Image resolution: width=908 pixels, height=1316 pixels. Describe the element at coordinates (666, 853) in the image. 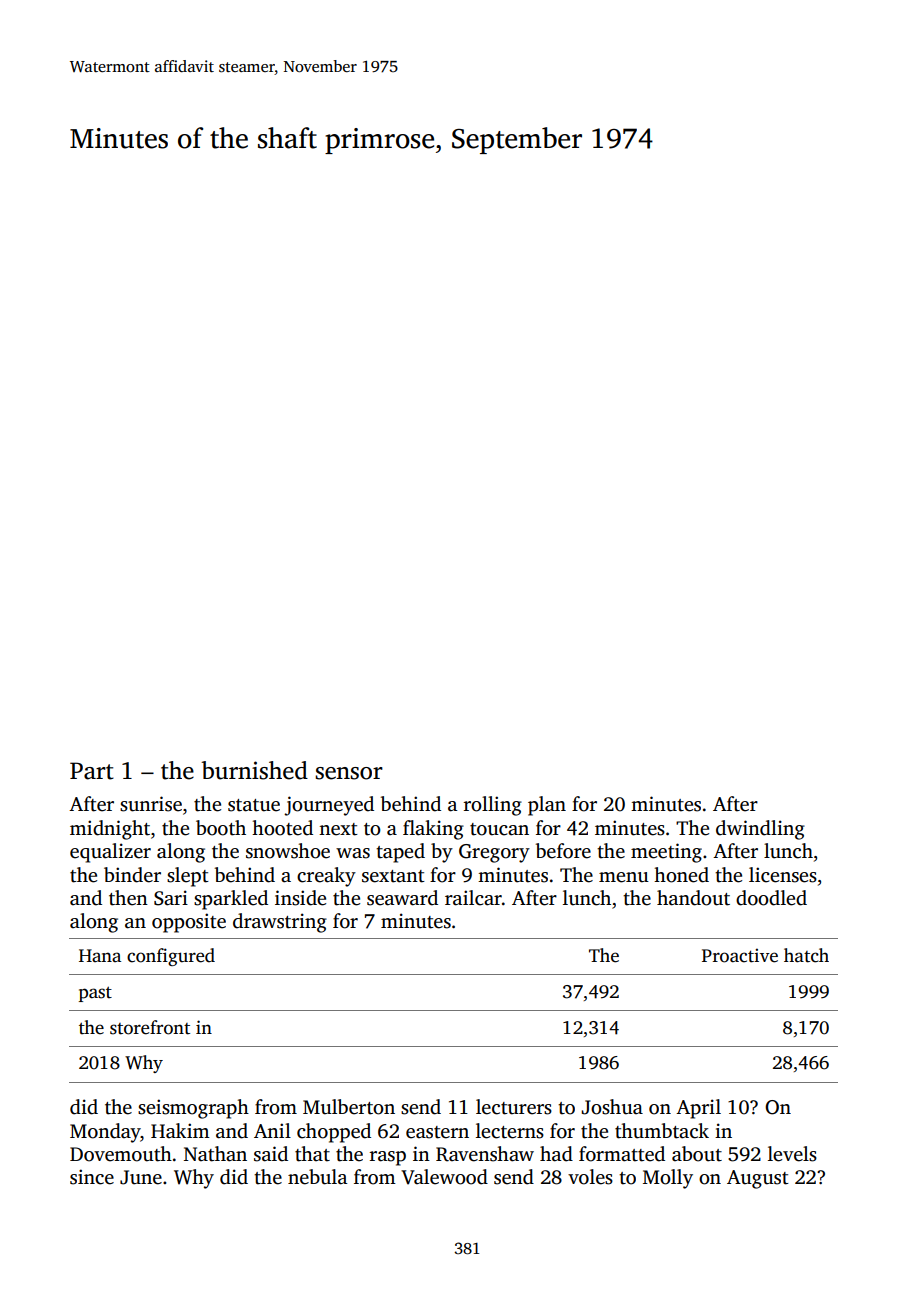

I see `meeting` at that location.
